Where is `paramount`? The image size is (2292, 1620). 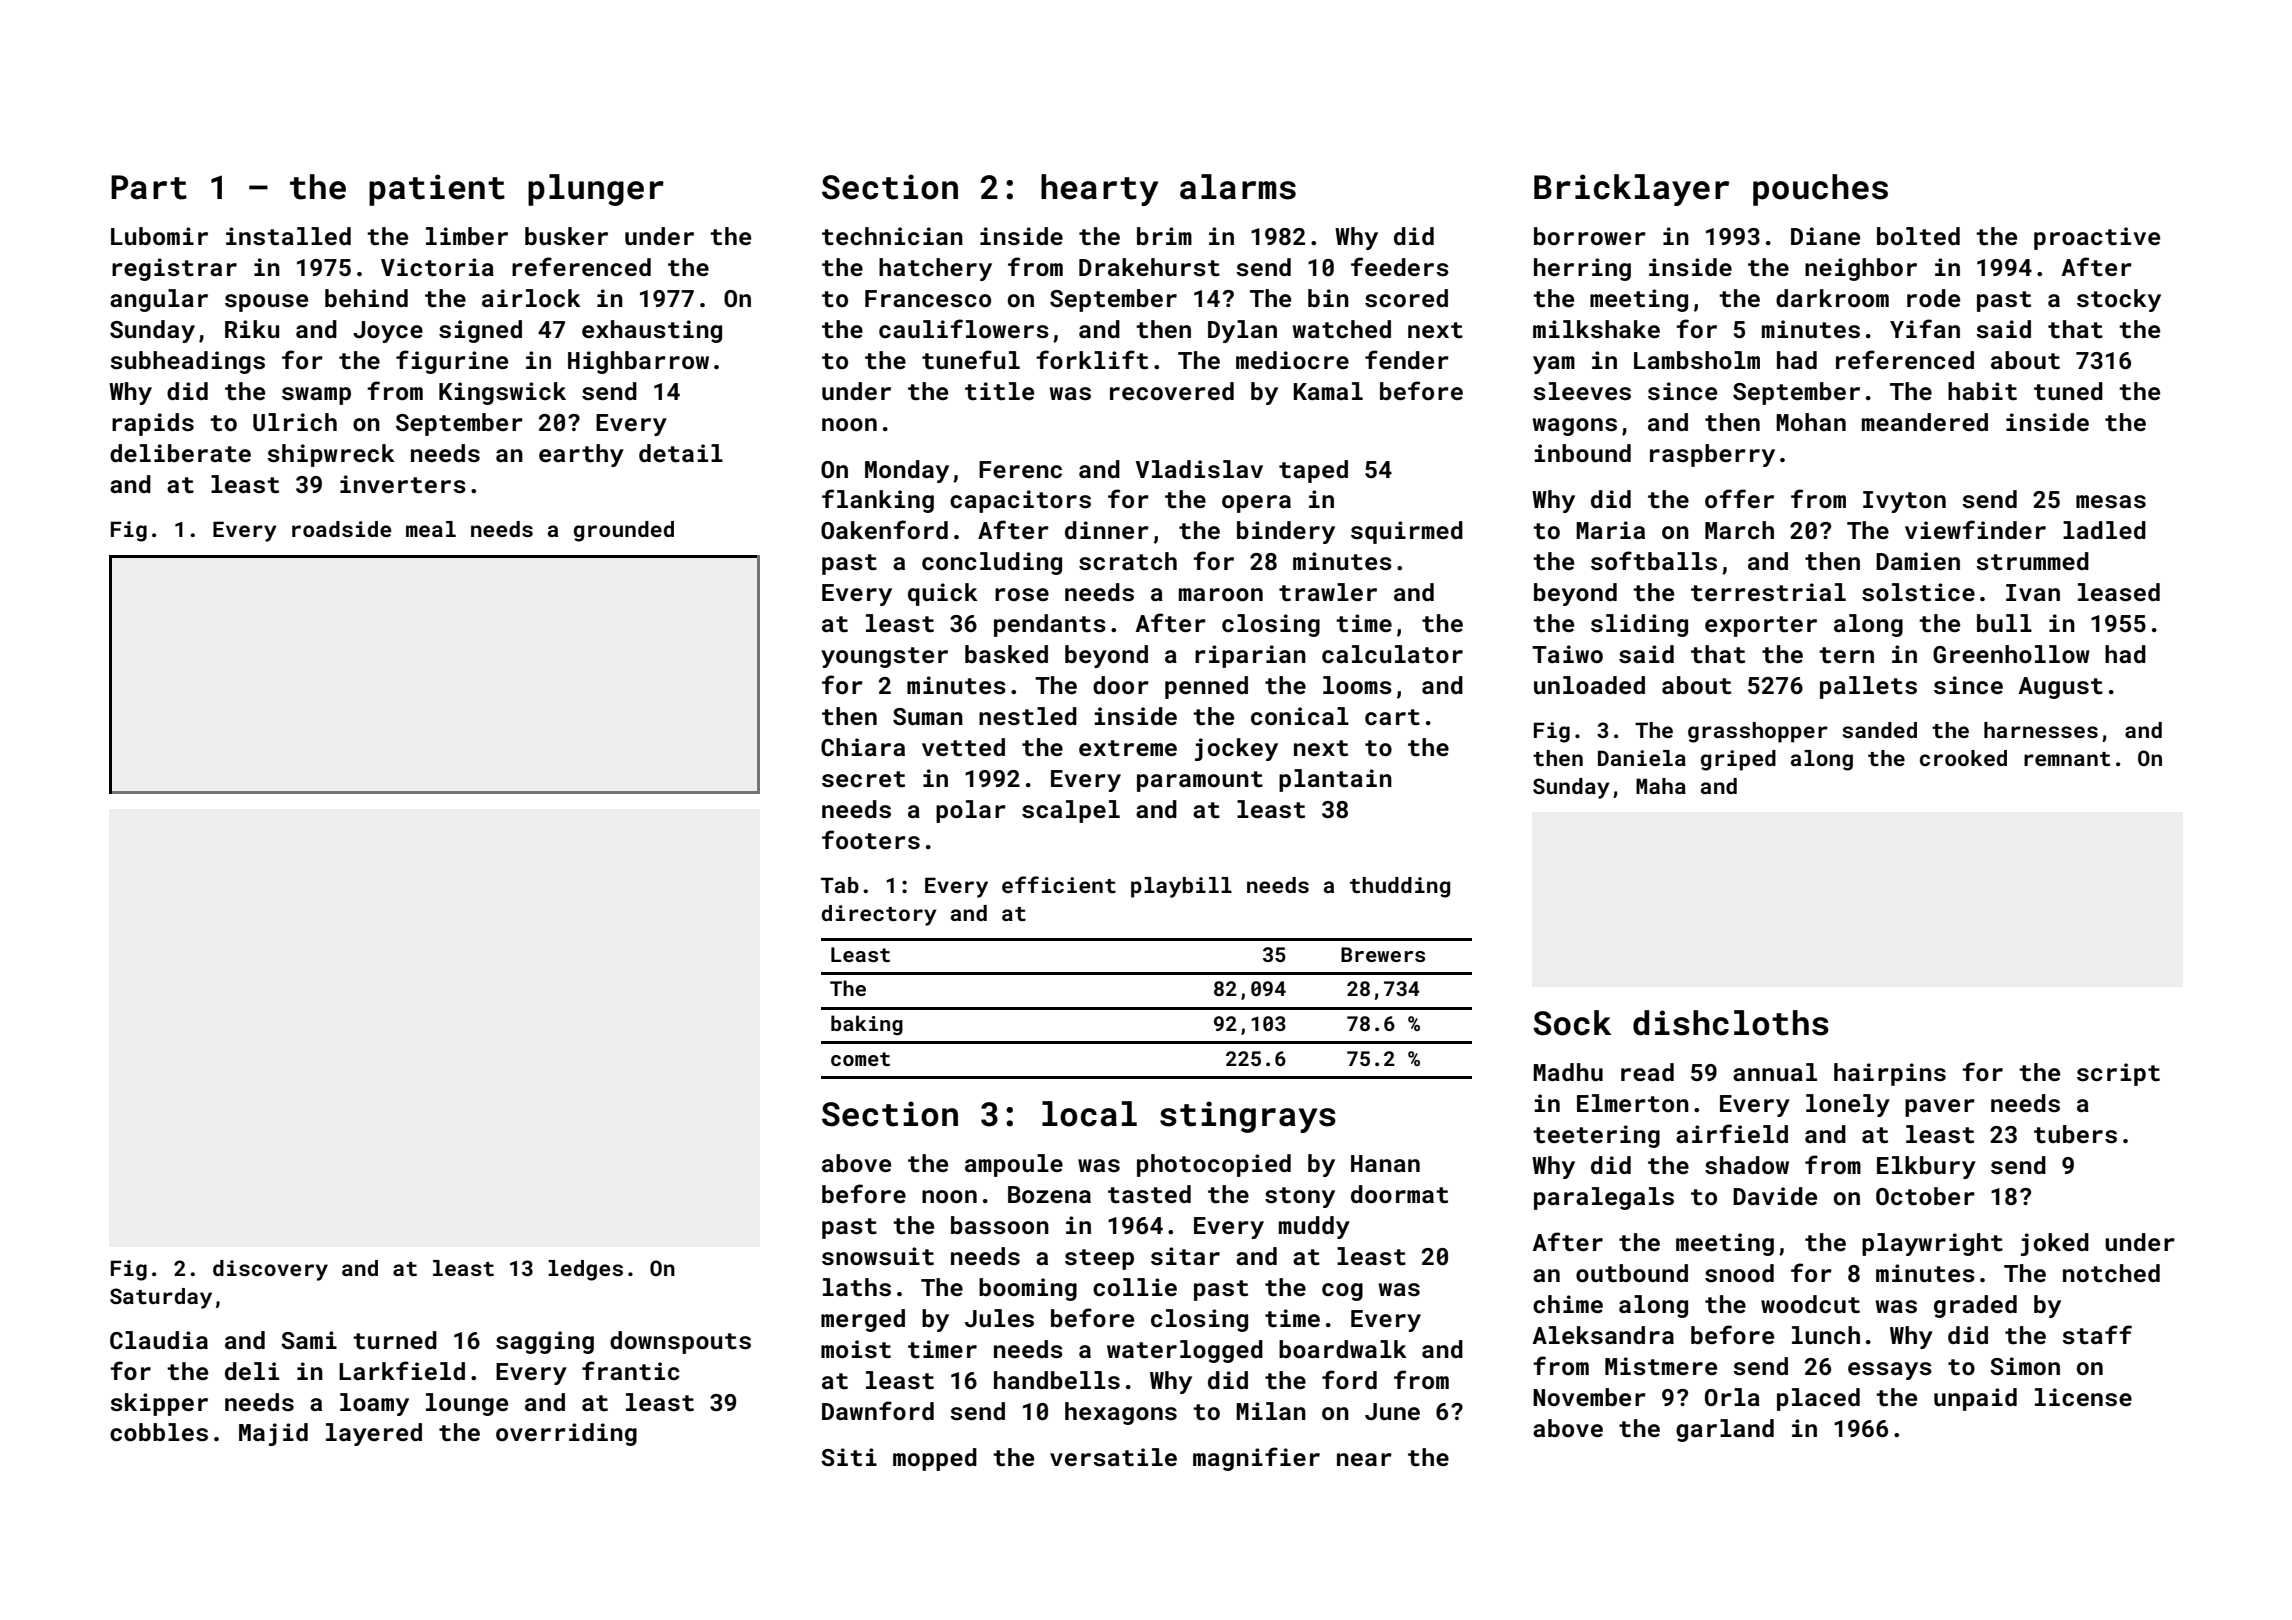 paramount is located at coordinates (1200, 781).
